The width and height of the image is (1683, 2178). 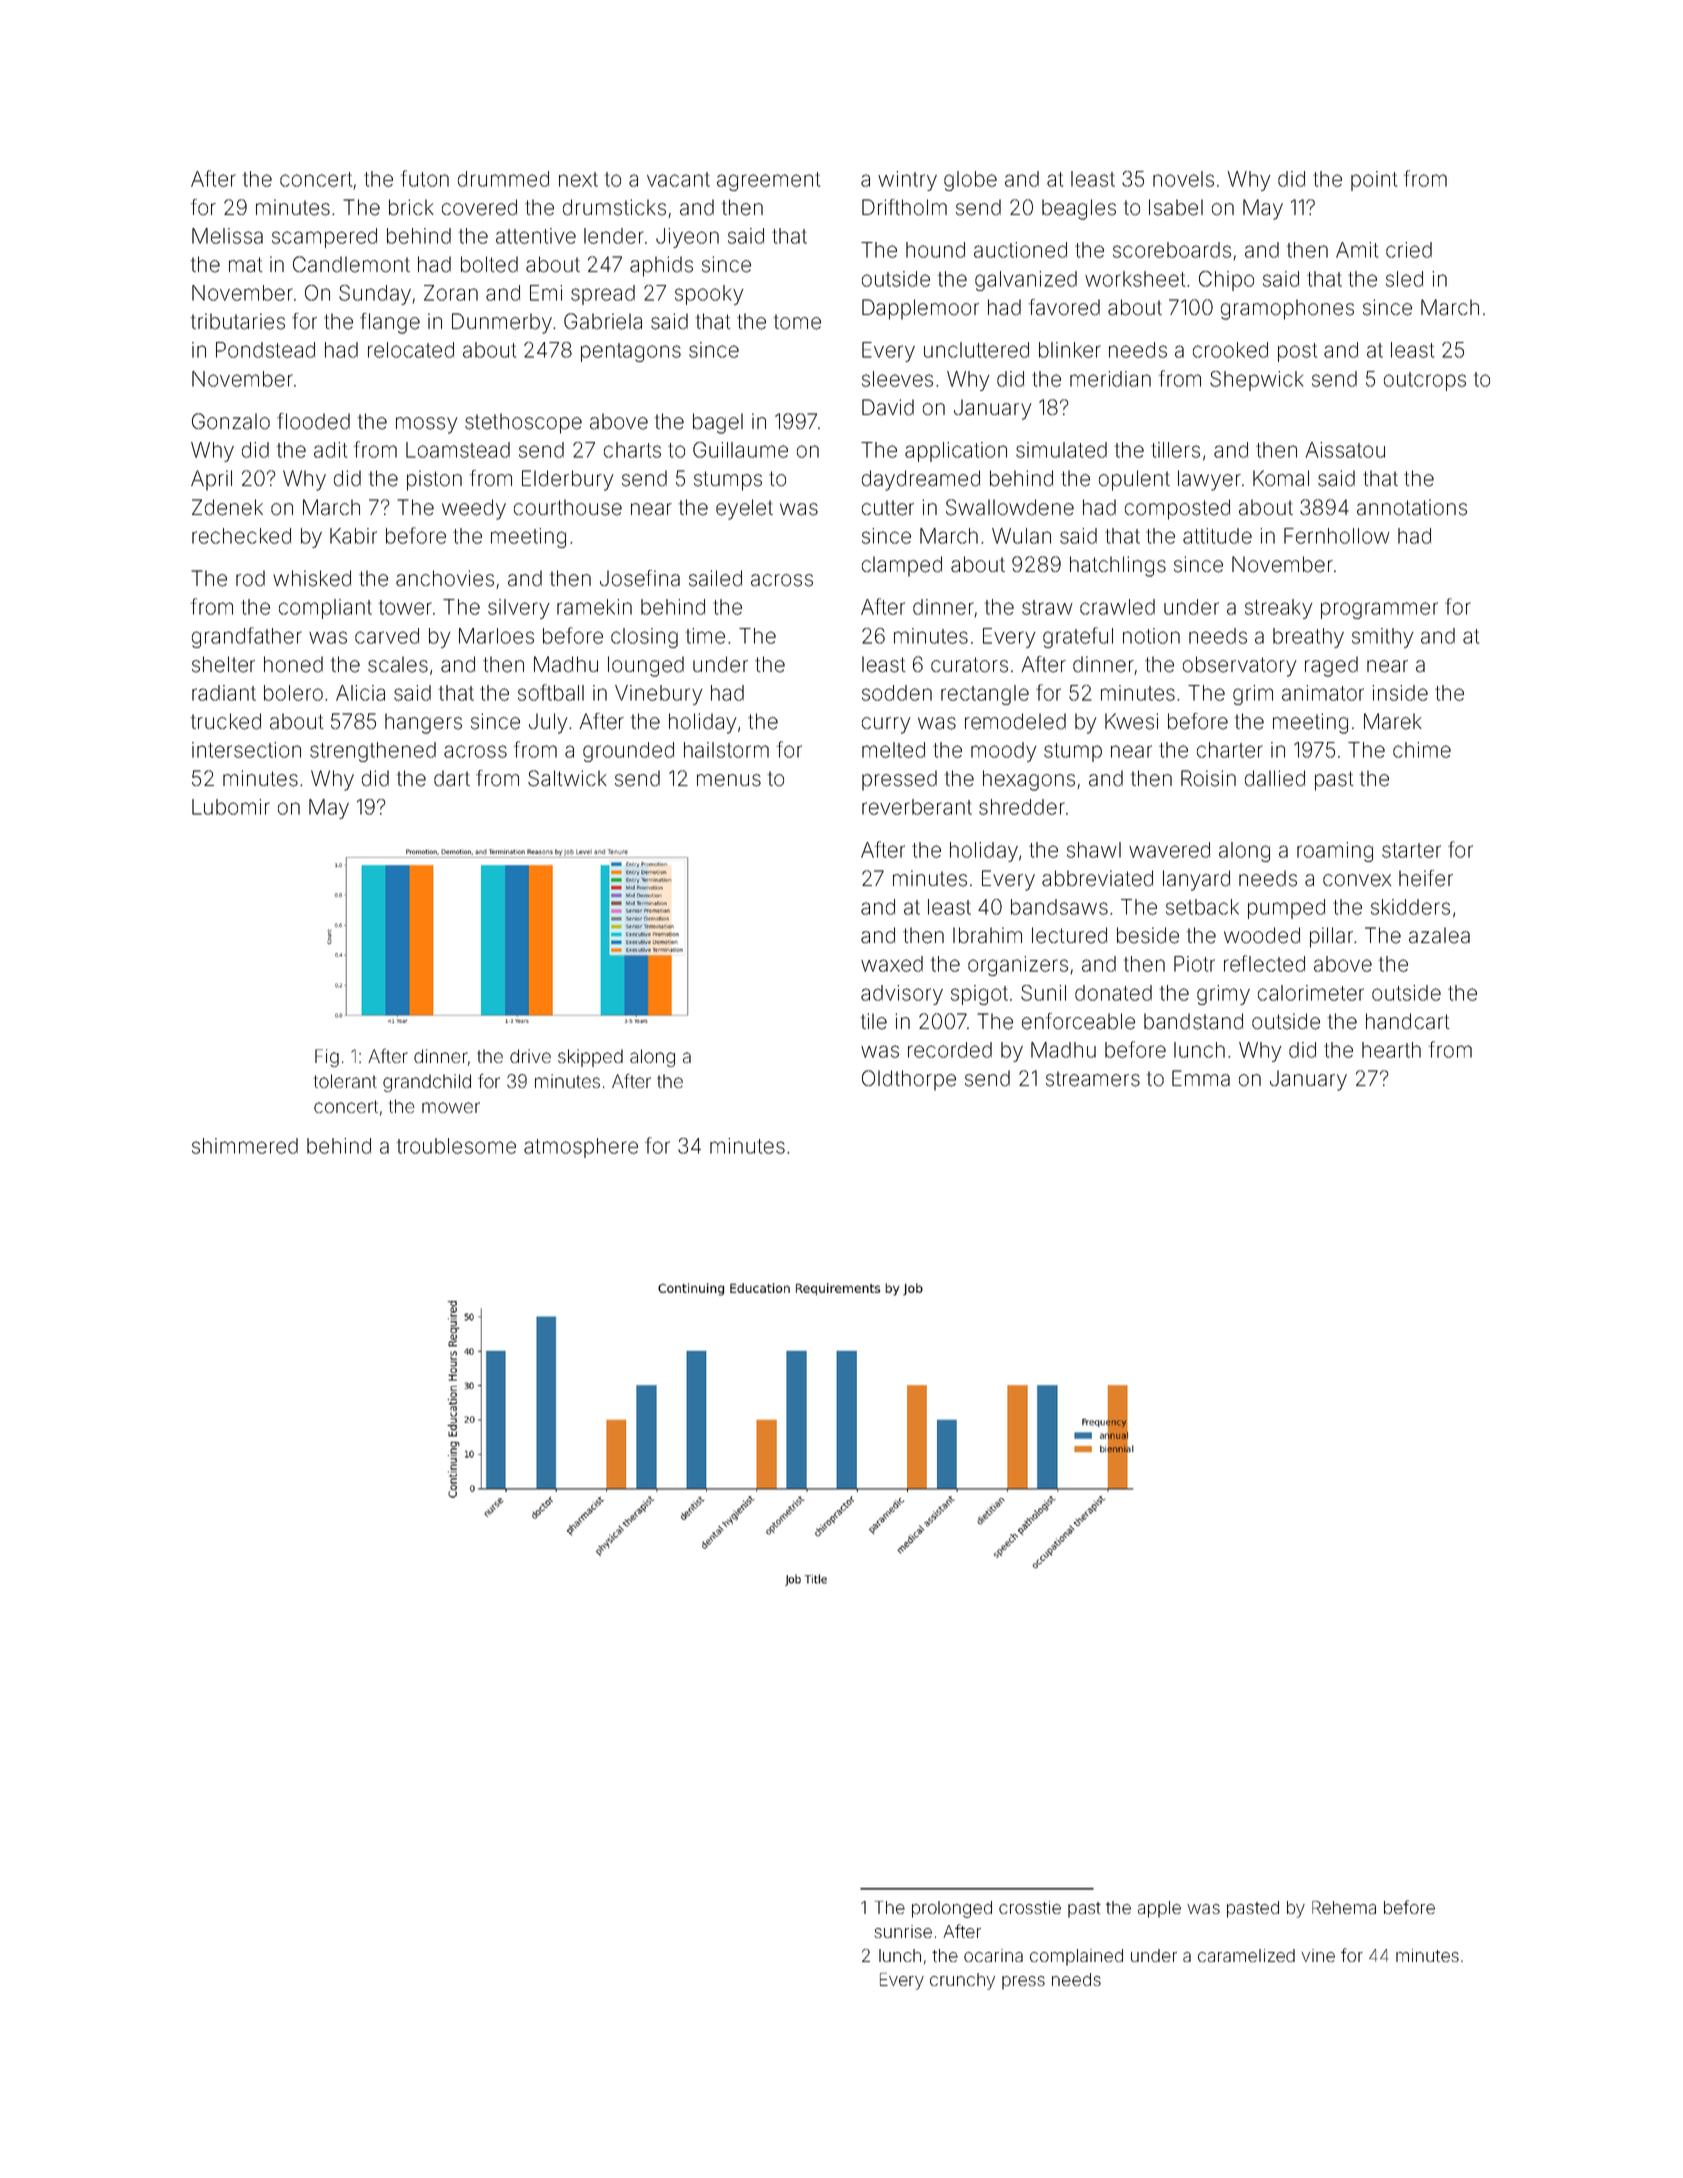 What do you see at coordinates (590, 1058) in the image?
I see `skipped` at bounding box center [590, 1058].
